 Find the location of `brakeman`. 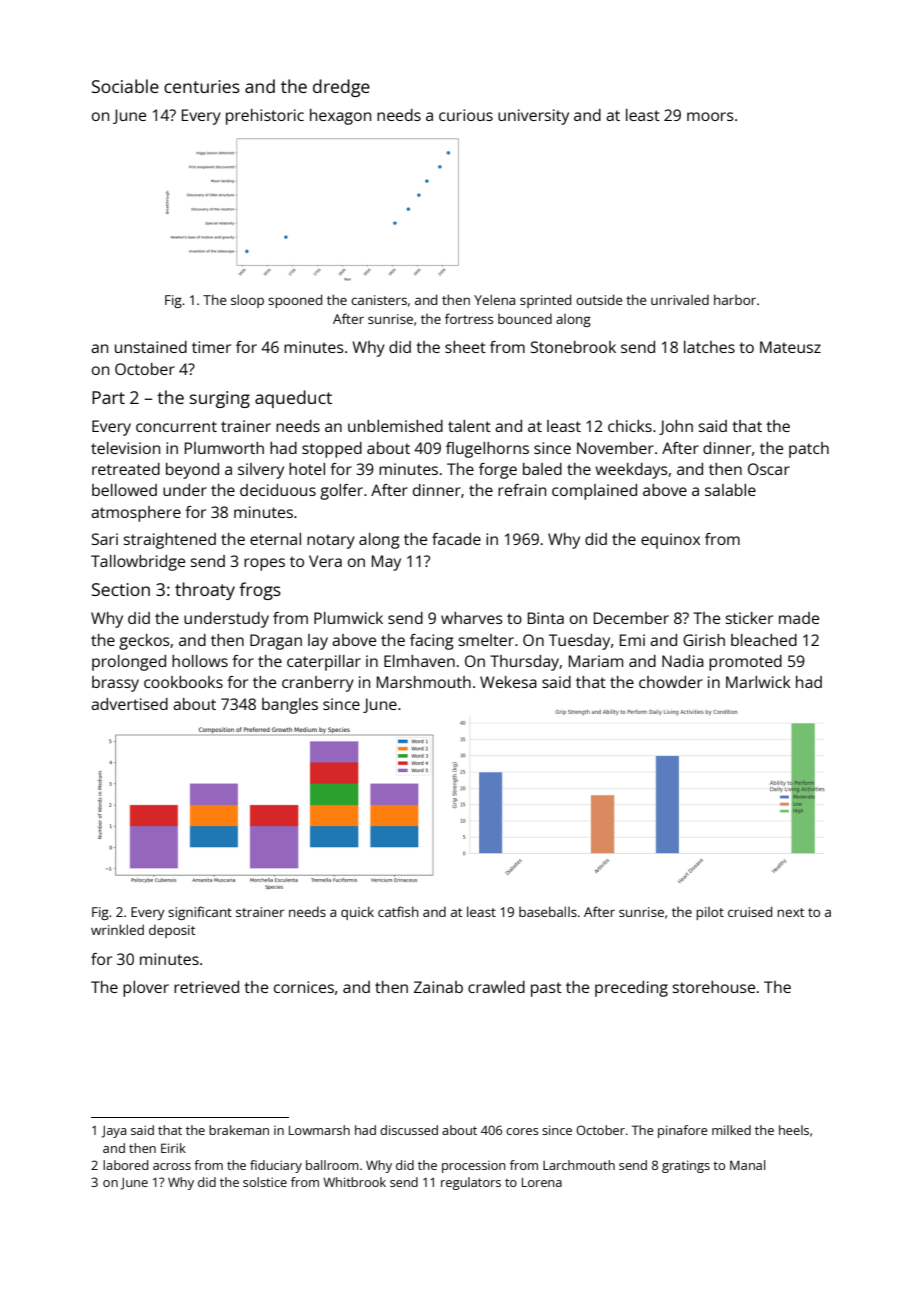

brakeman is located at coordinates (239, 1130).
